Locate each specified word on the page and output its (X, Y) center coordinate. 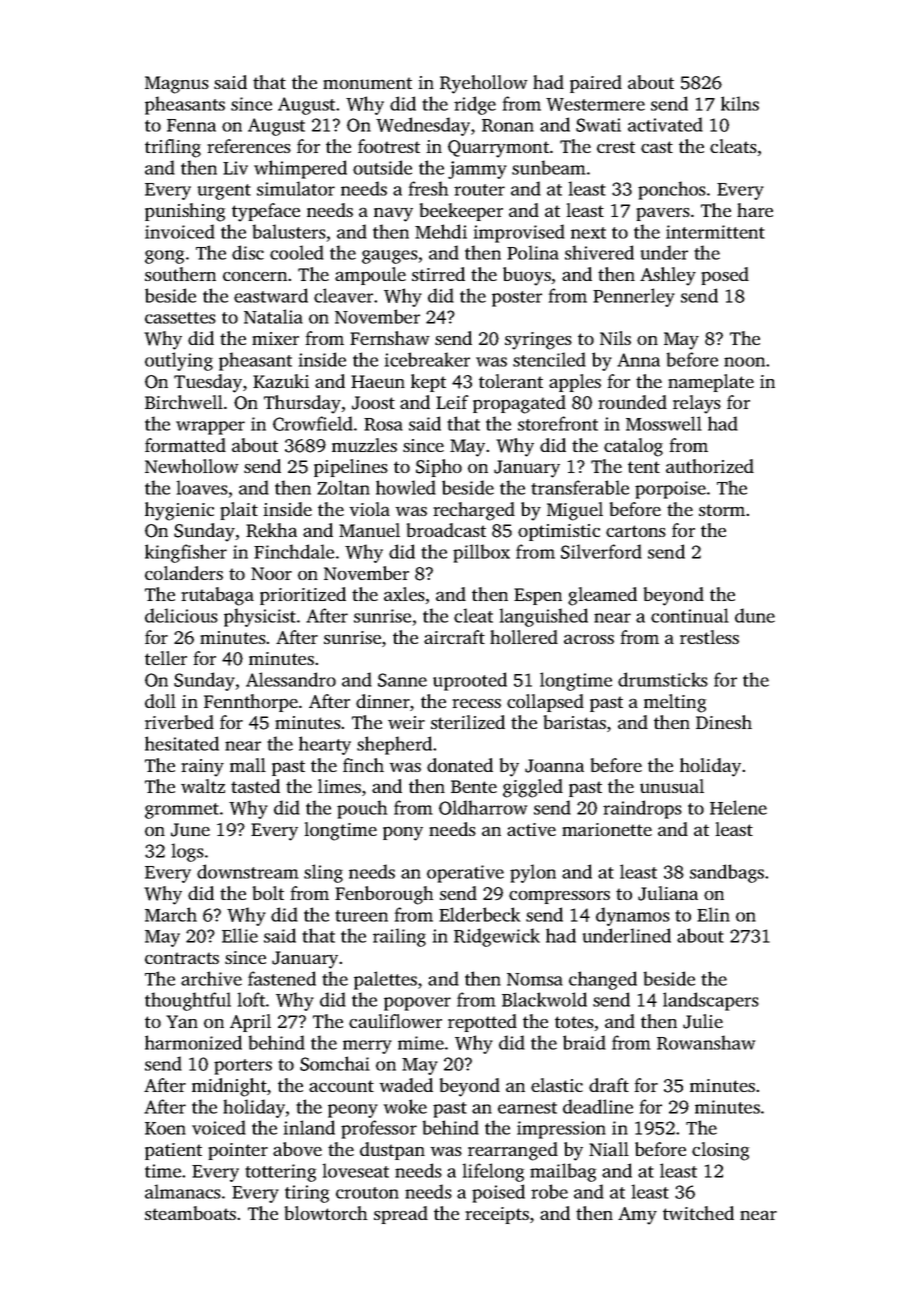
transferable (580, 487)
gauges (390, 257)
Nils (615, 338)
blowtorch (326, 1213)
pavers (663, 214)
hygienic (179, 511)
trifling (173, 148)
